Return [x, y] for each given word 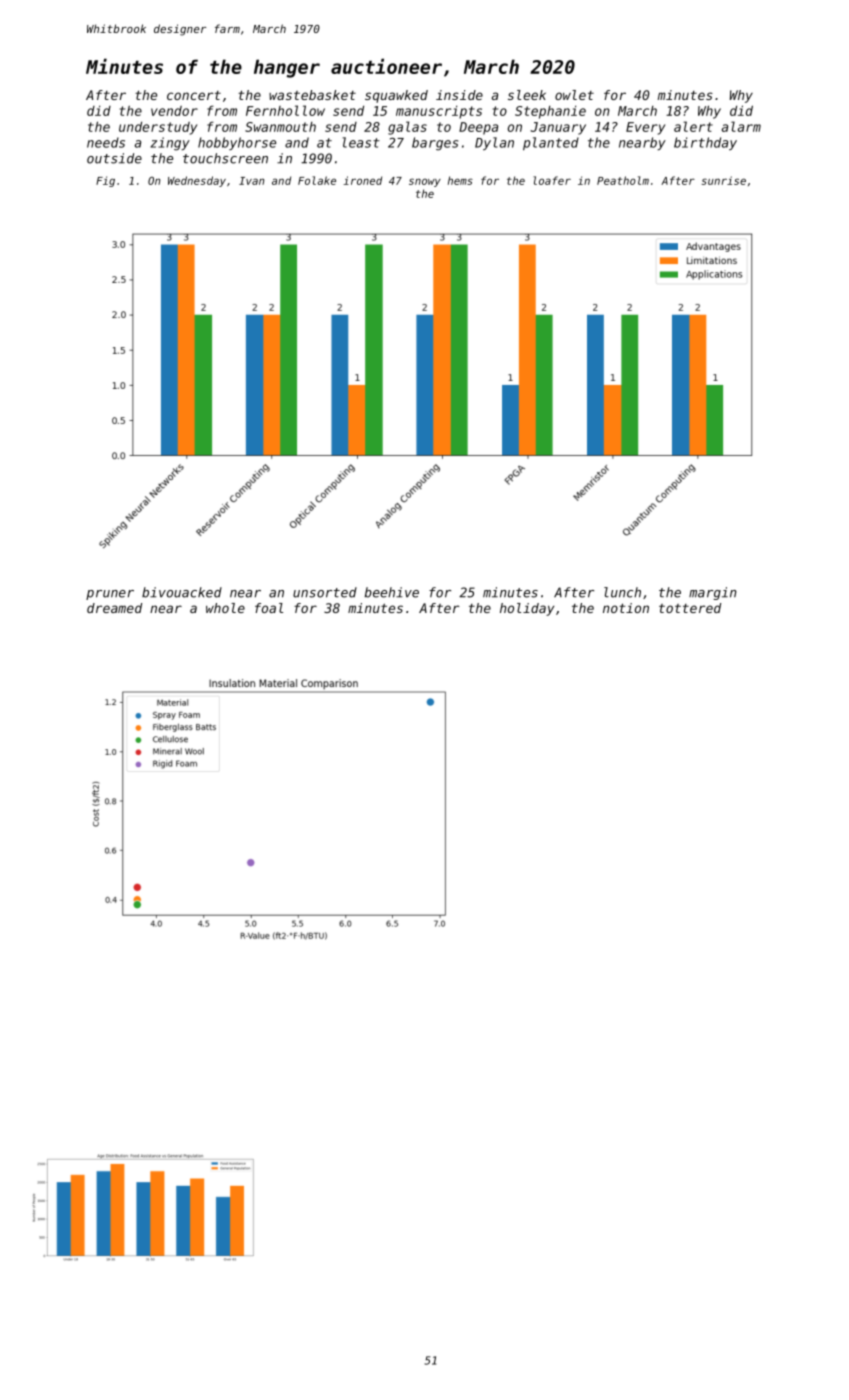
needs [106, 142]
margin [713, 593]
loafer [552, 180]
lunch [622, 592]
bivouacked [182, 592]
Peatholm [623, 180]
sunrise [724, 180]
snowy [425, 182]
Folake [317, 180]
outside [114, 158]
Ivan [251, 181]
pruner [110, 595]
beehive [392, 592]
